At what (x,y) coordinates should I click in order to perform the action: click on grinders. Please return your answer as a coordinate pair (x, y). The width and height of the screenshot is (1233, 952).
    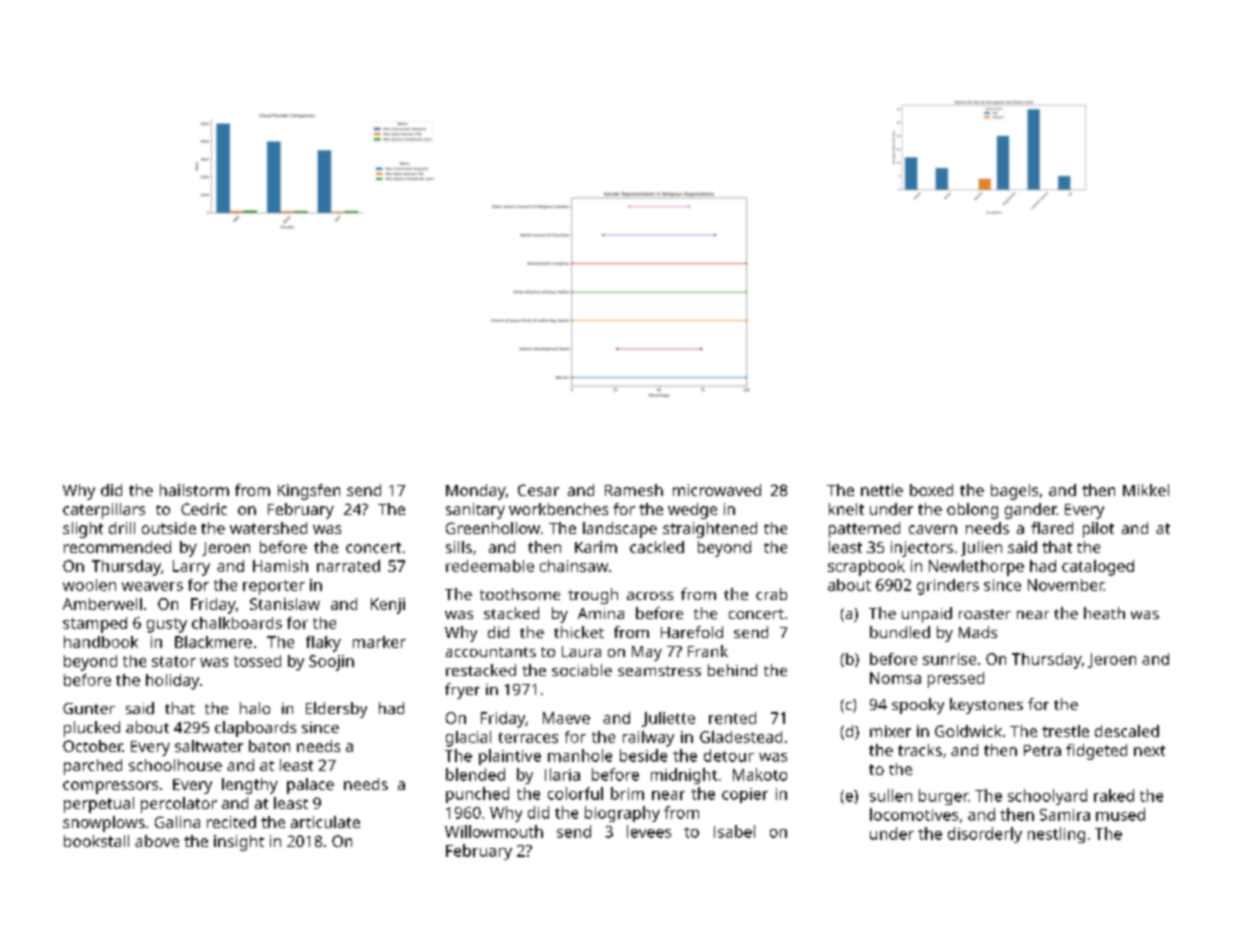
    Looking at the image, I should click on (948, 587).
